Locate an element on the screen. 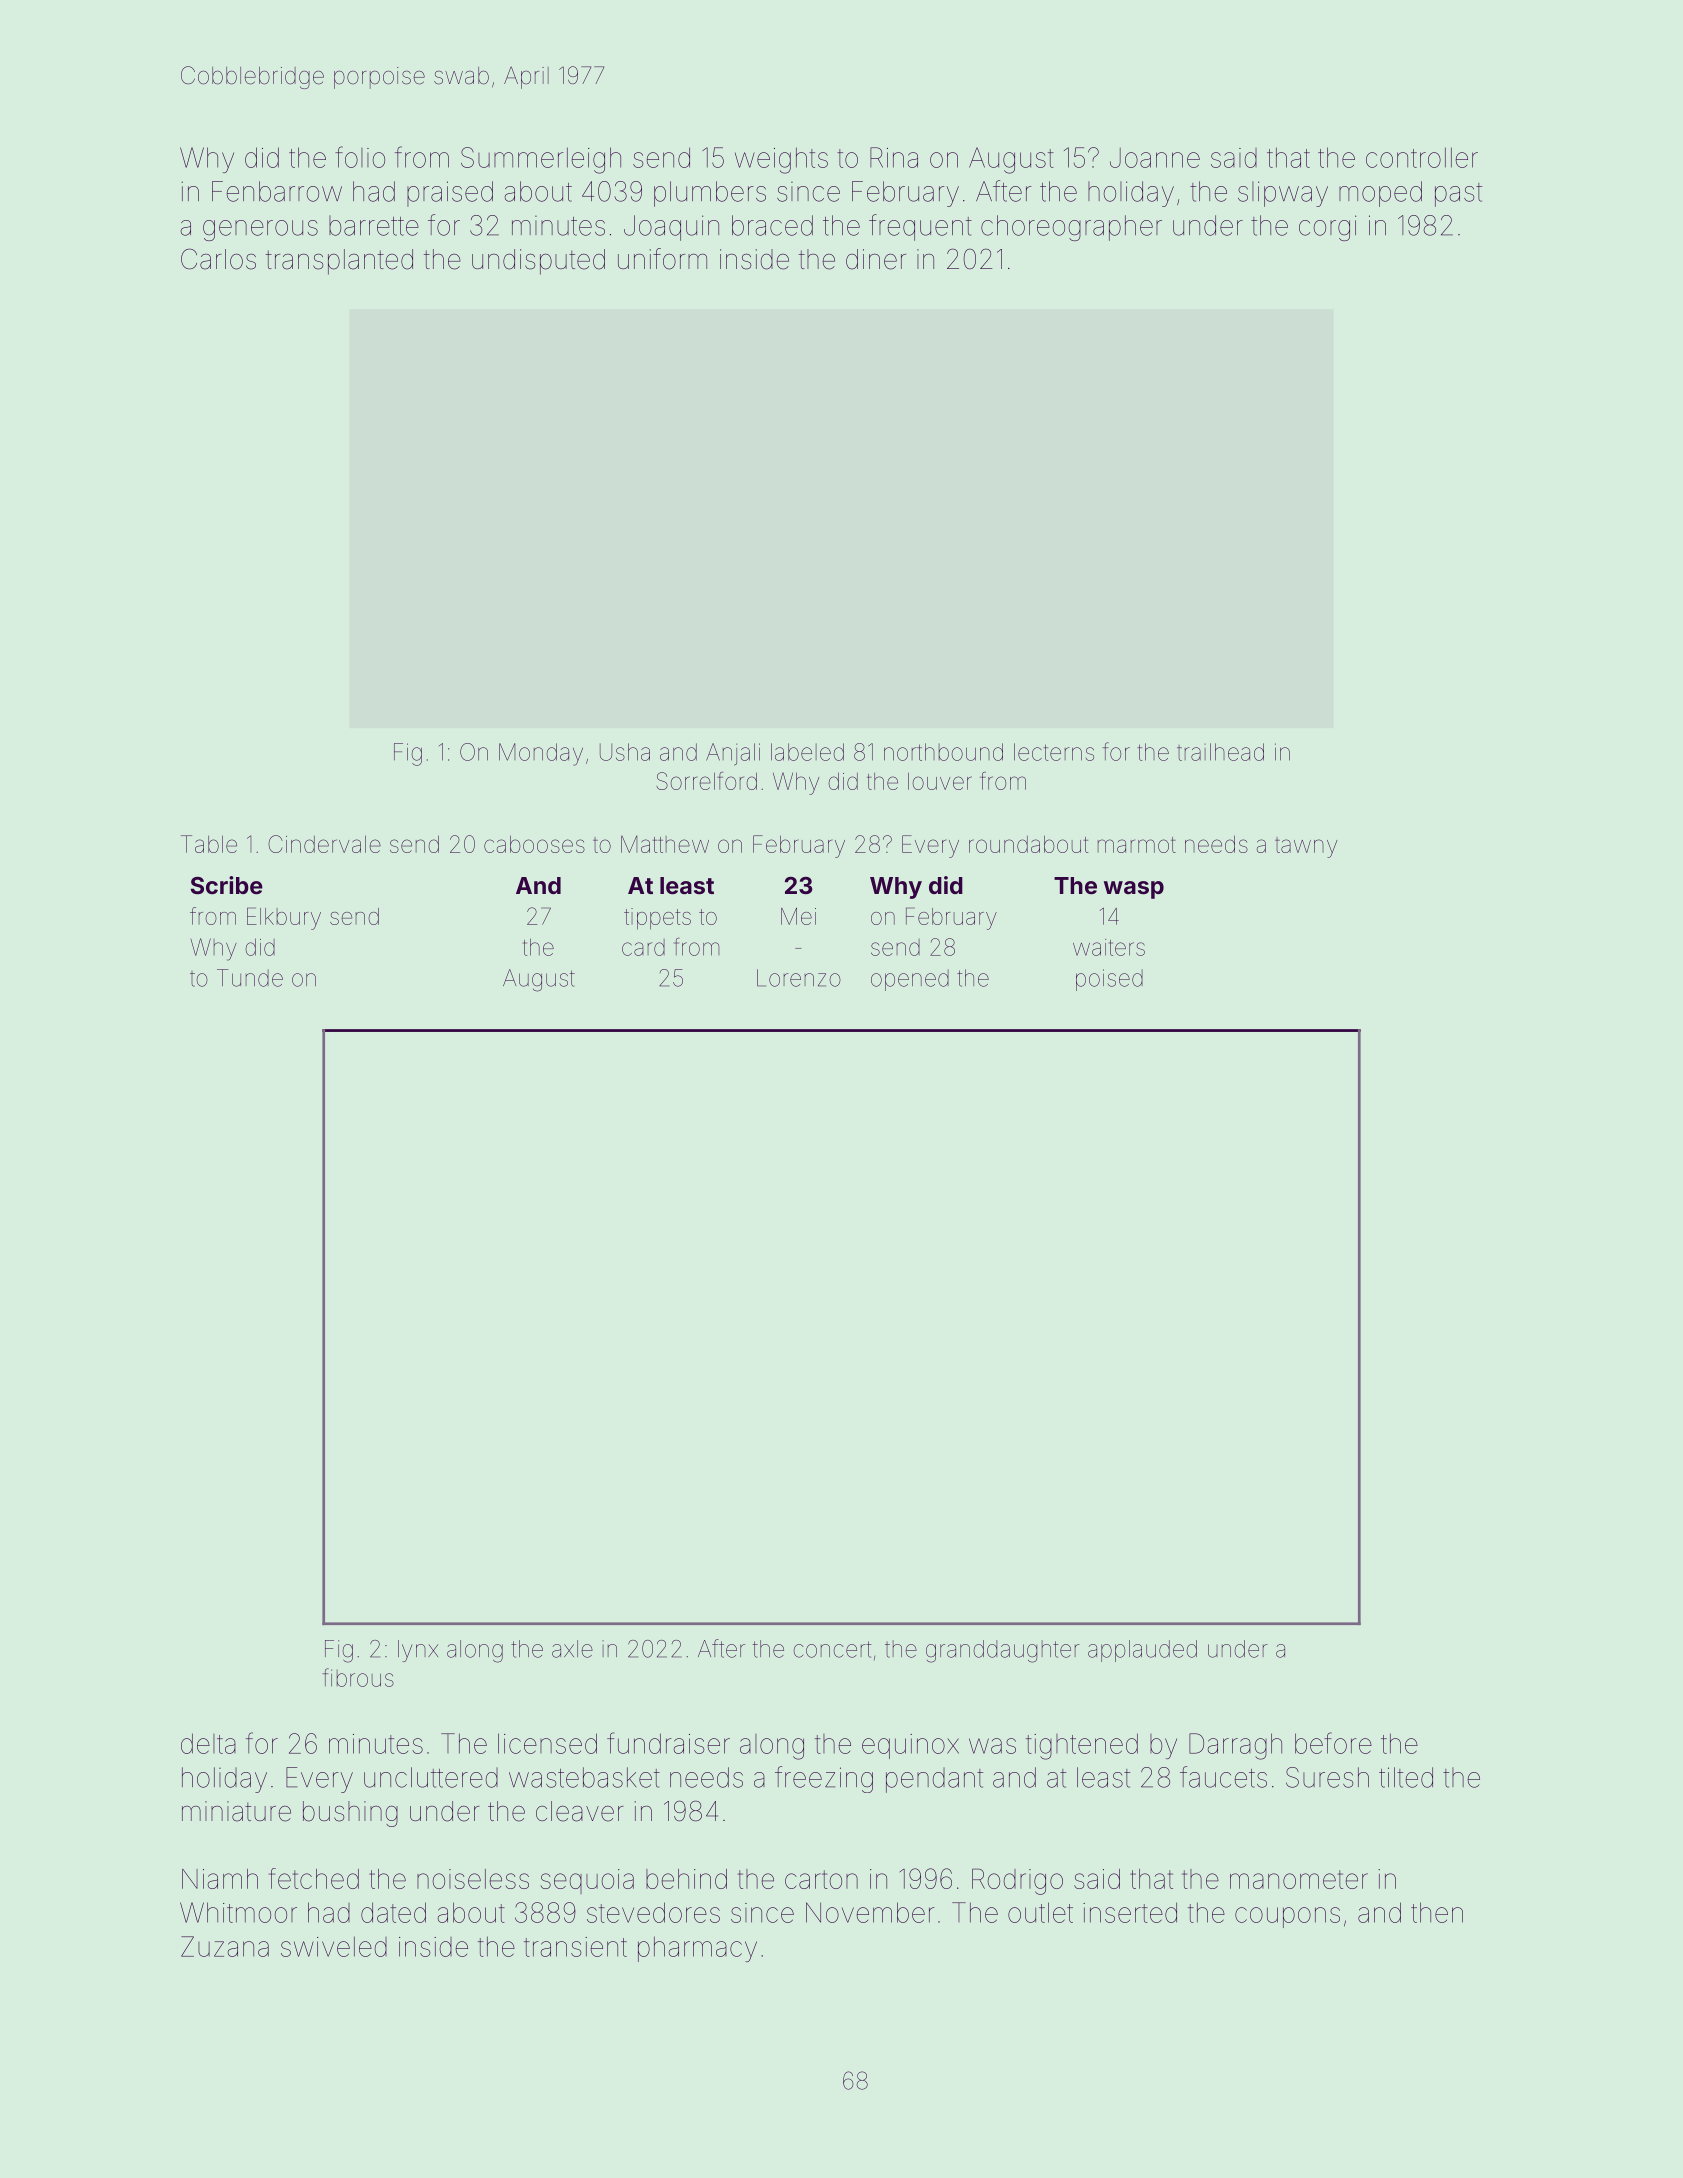 This screenshot has width=1683, height=2178. labeled is located at coordinates (807, 752).
